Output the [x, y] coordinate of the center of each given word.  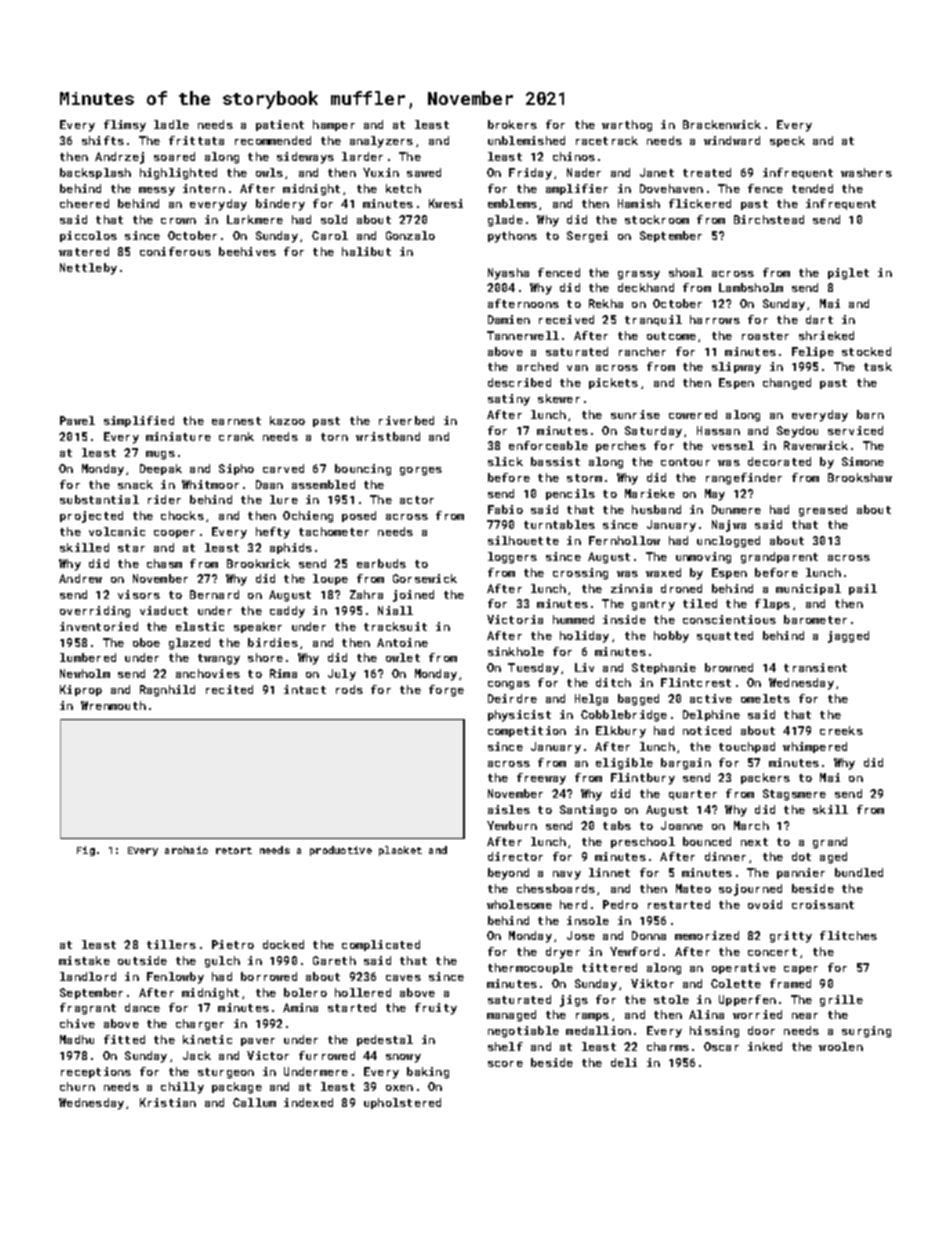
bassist [555, 461]
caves [403, 978]
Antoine [402, 642]
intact [305, 689]
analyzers [381, 142]
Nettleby [88, 269]
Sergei [587, 237]
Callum [254, 1102]
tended [812, 188]
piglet [848, 274]
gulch [222, 962]
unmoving [703, 558]
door [761, 1030]
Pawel [77, 420]
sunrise [635, 414]
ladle [171, 124]
